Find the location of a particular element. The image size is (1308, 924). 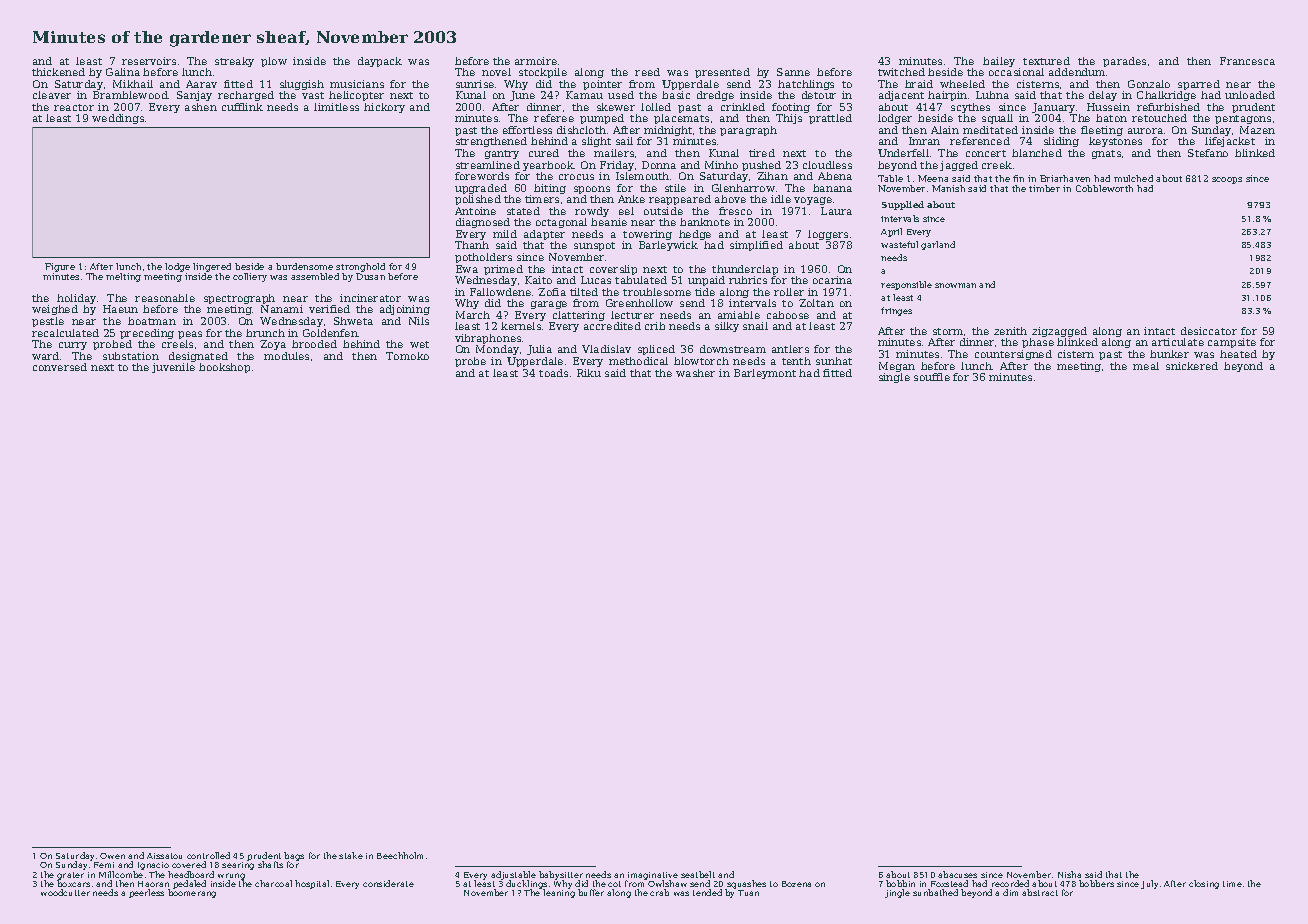

reservoirs is located at coordinates (149, 61).
